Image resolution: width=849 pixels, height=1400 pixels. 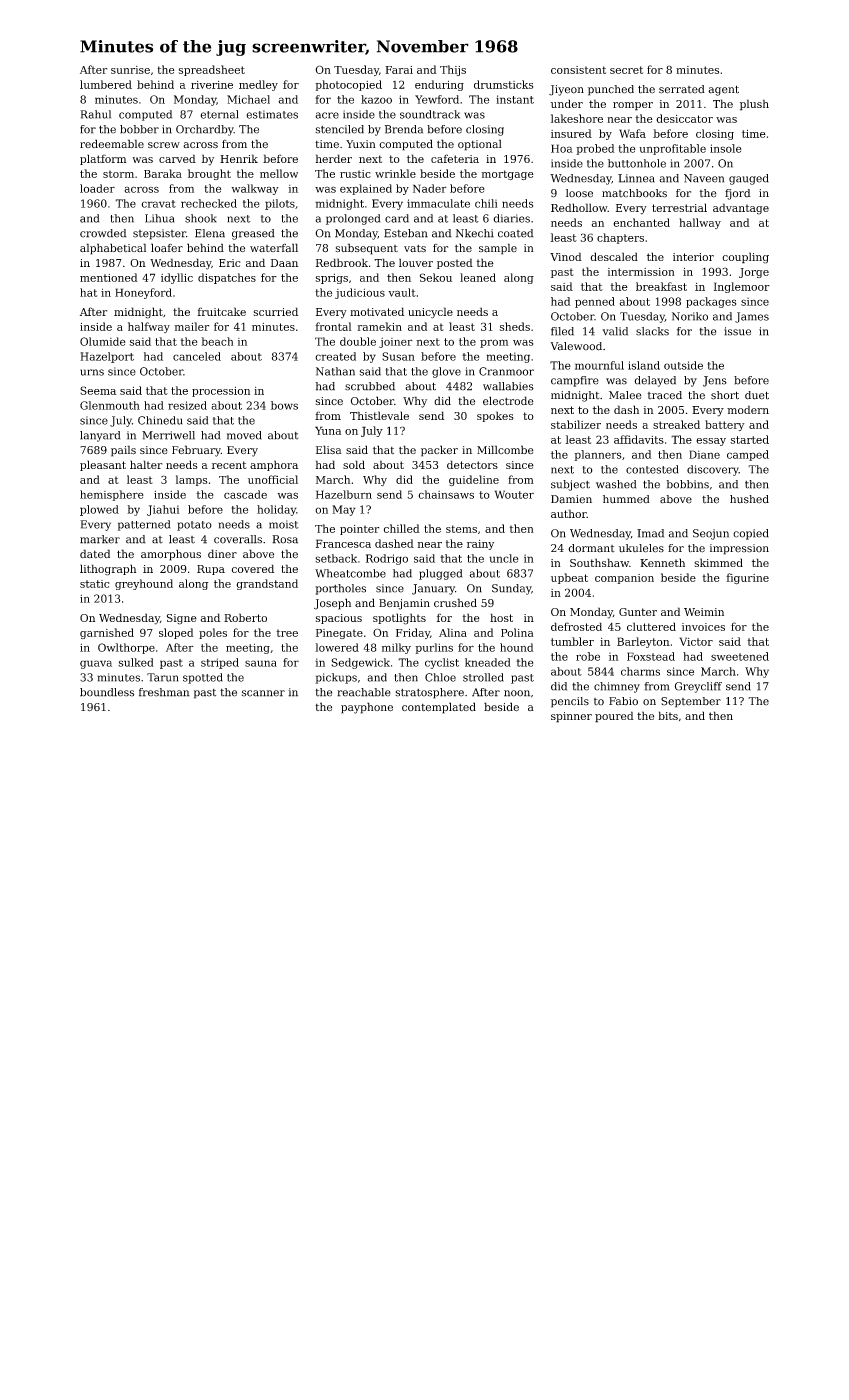 What do you see at coordinates (398, 356) in the document?
I see `Susan` at bounding box center [398, 356].
